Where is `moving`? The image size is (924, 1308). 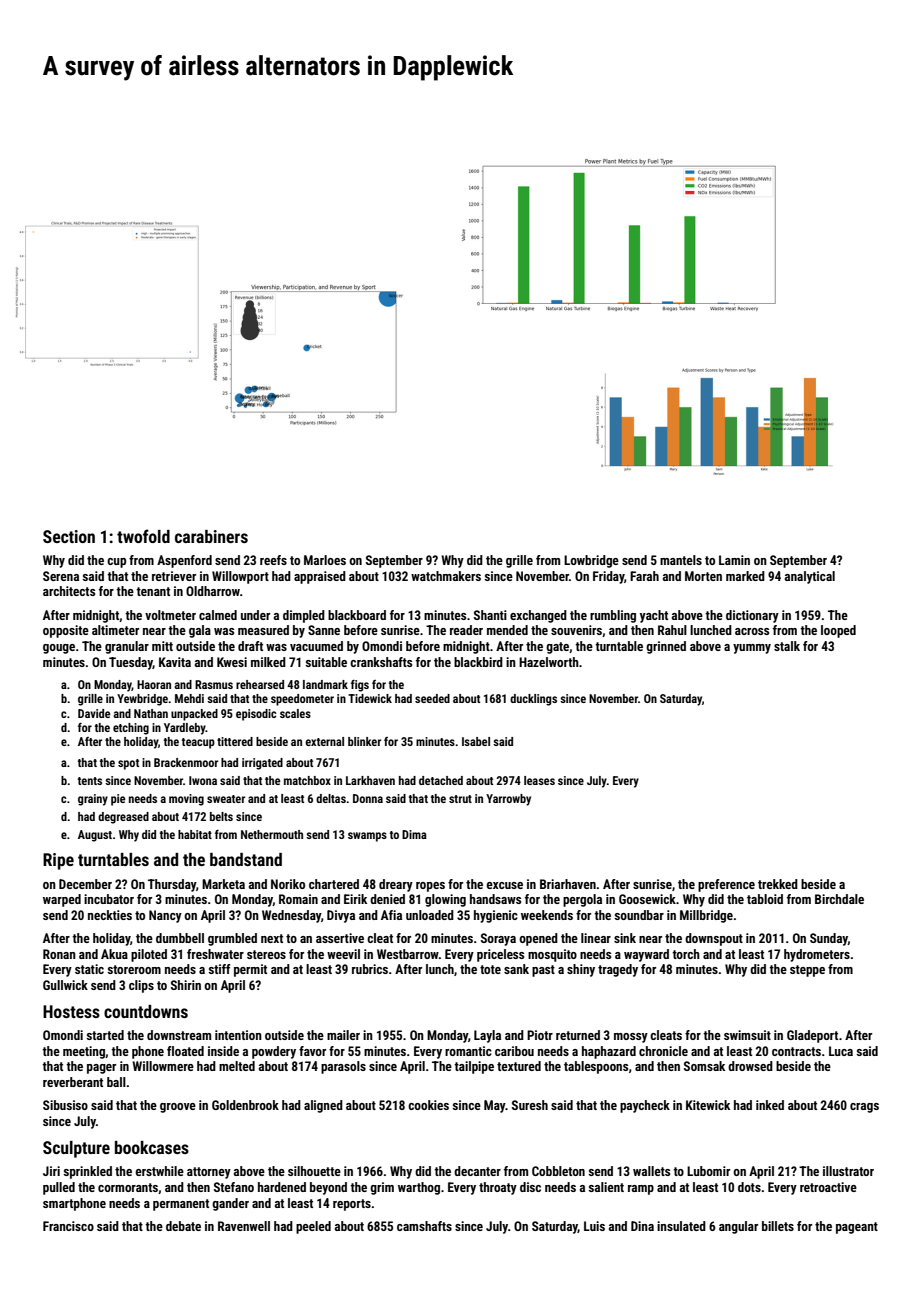 moving is located at coordinates (186, 800).
